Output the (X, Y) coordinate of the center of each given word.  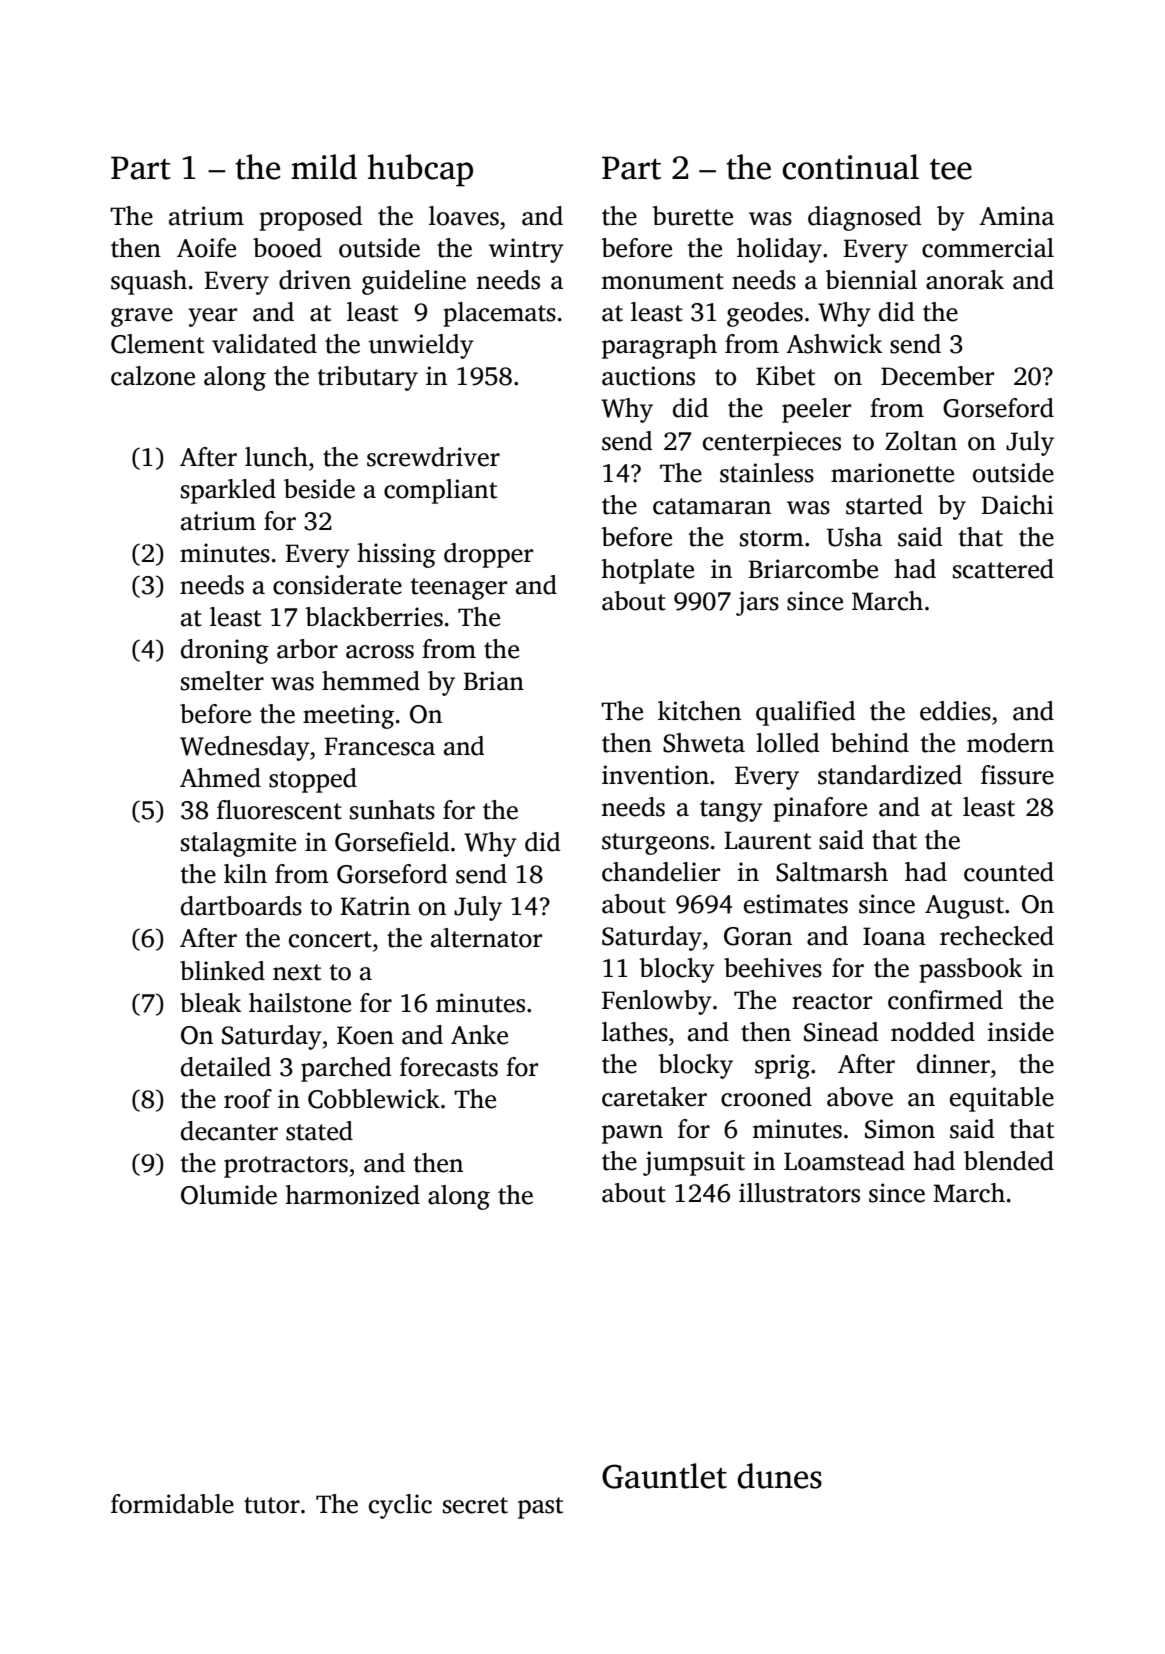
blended (1009, 1161)
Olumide (229, 1195)
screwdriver (433, 457)
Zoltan (921, 441)
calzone (153, 376)
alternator (486, 938)
